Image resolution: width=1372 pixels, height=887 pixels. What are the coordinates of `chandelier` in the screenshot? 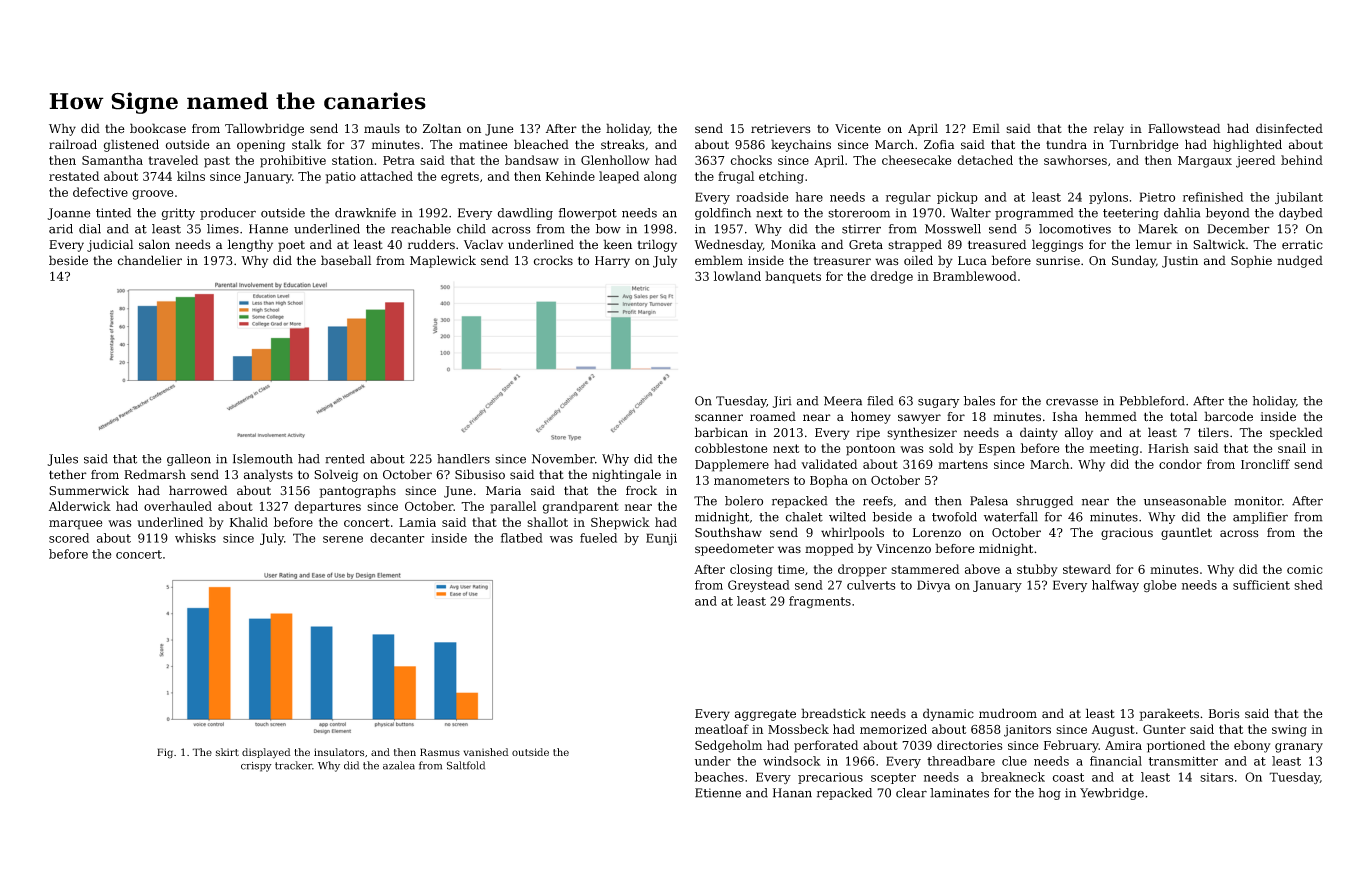 It's located at (150, 260).
